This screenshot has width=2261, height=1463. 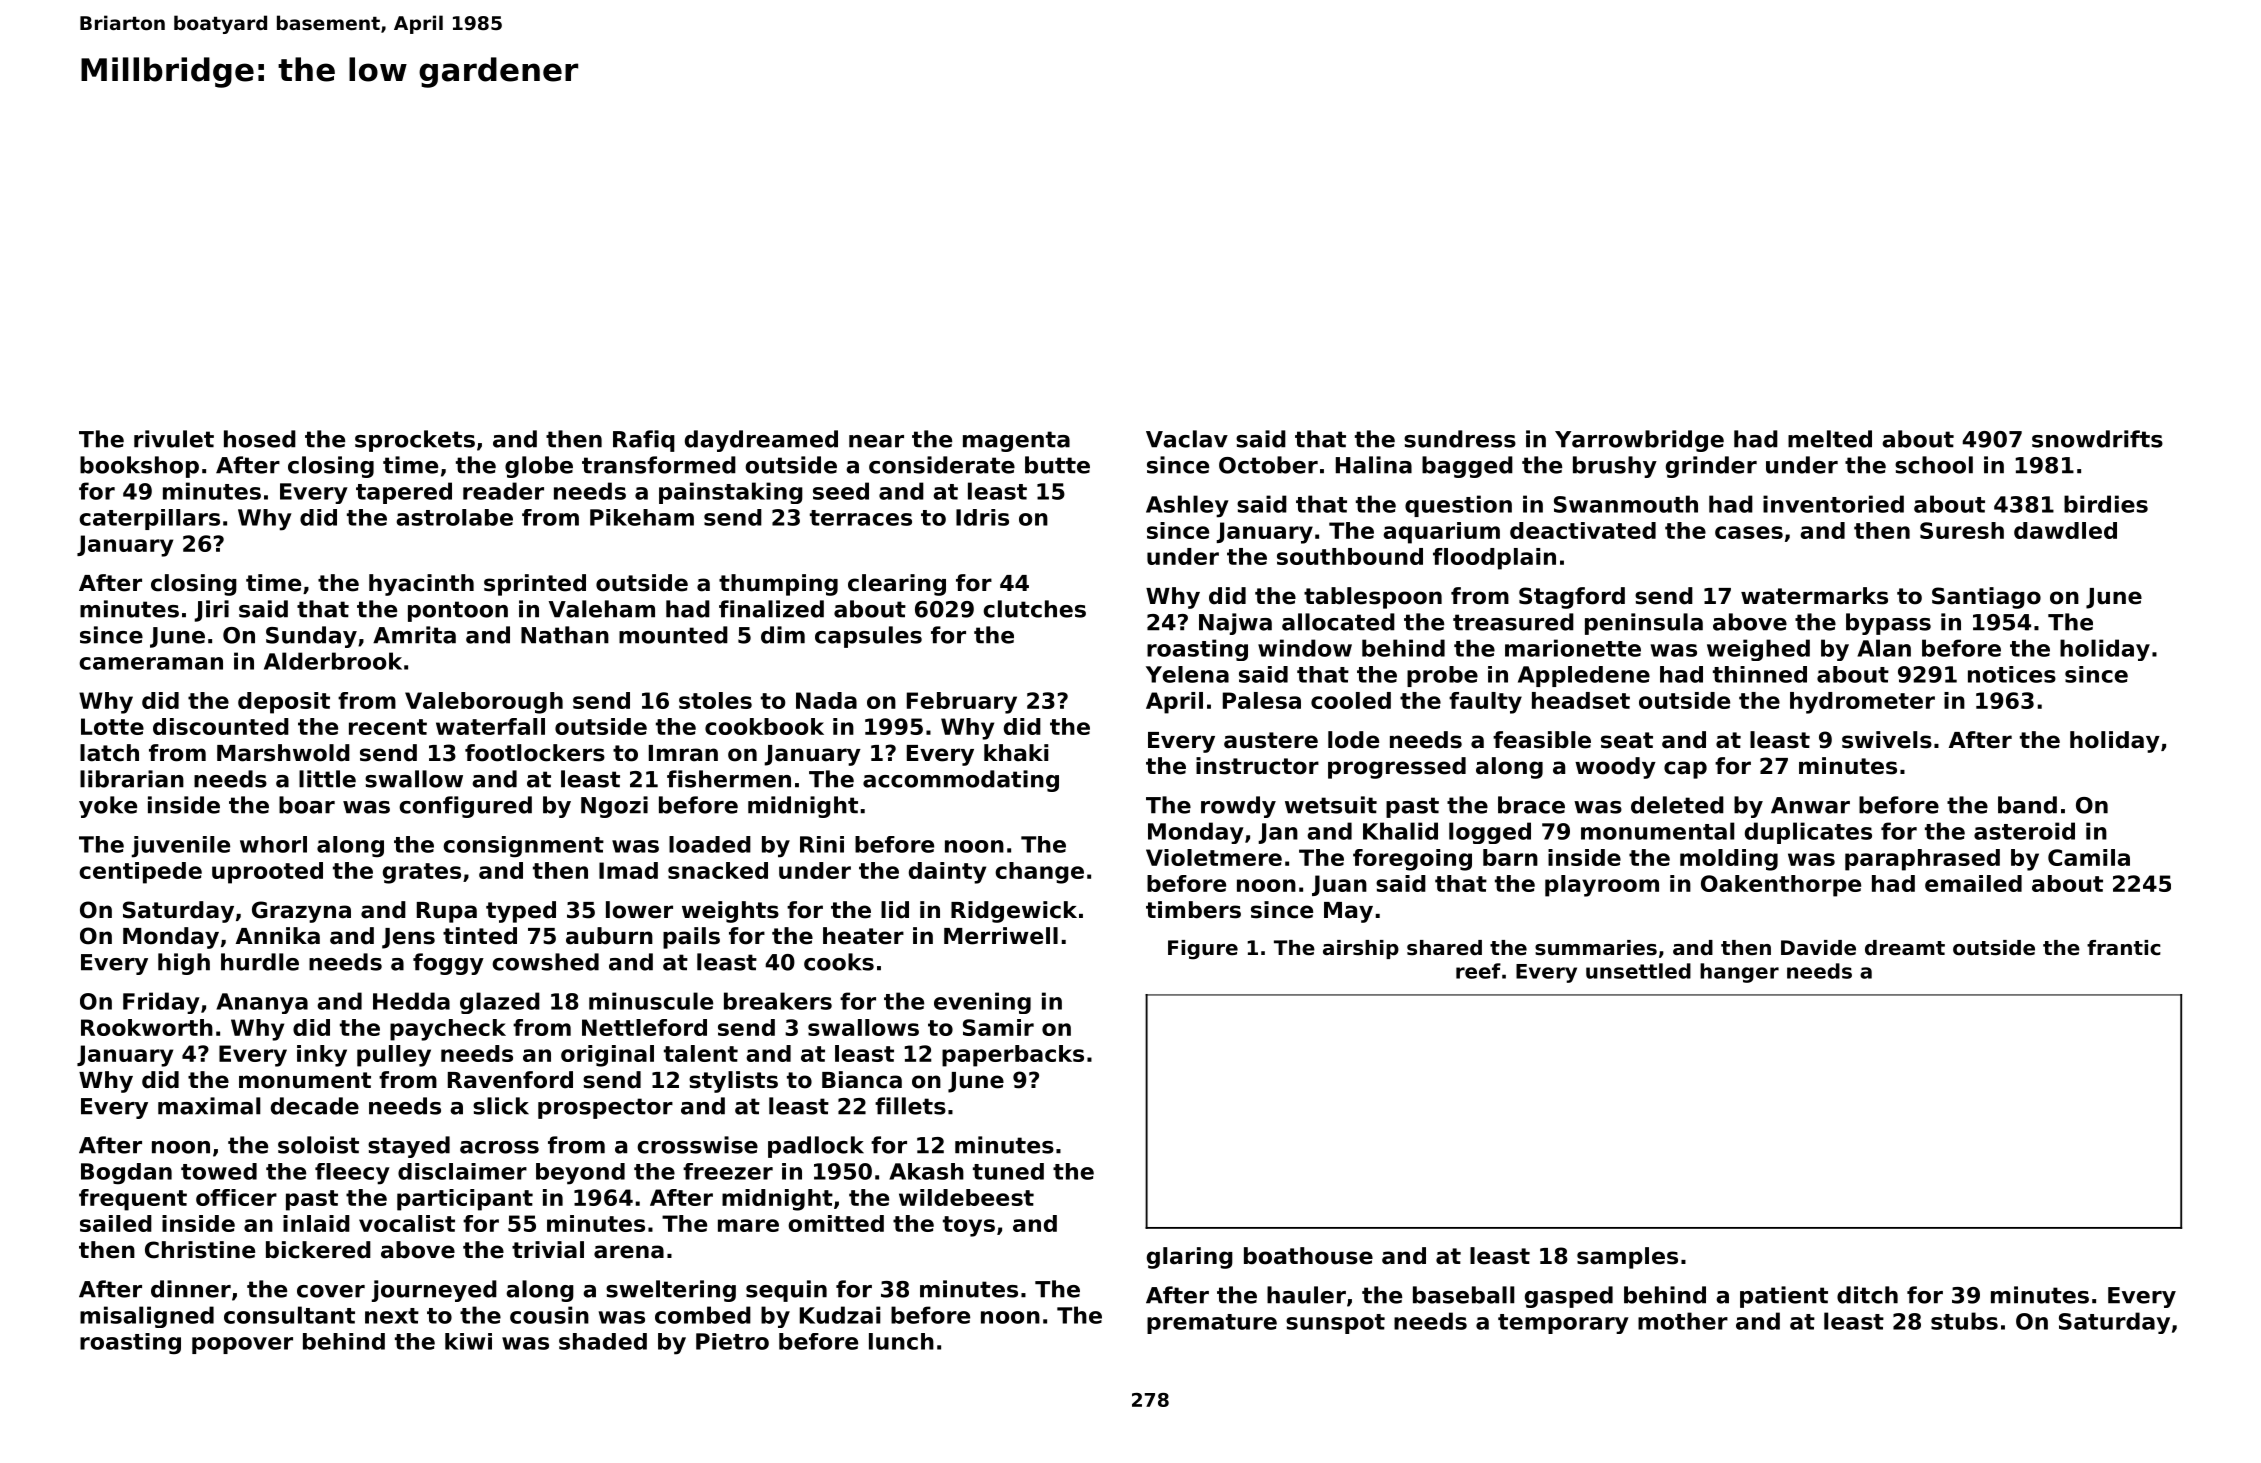 I want to click on May, so click(x=1348, y=912).
